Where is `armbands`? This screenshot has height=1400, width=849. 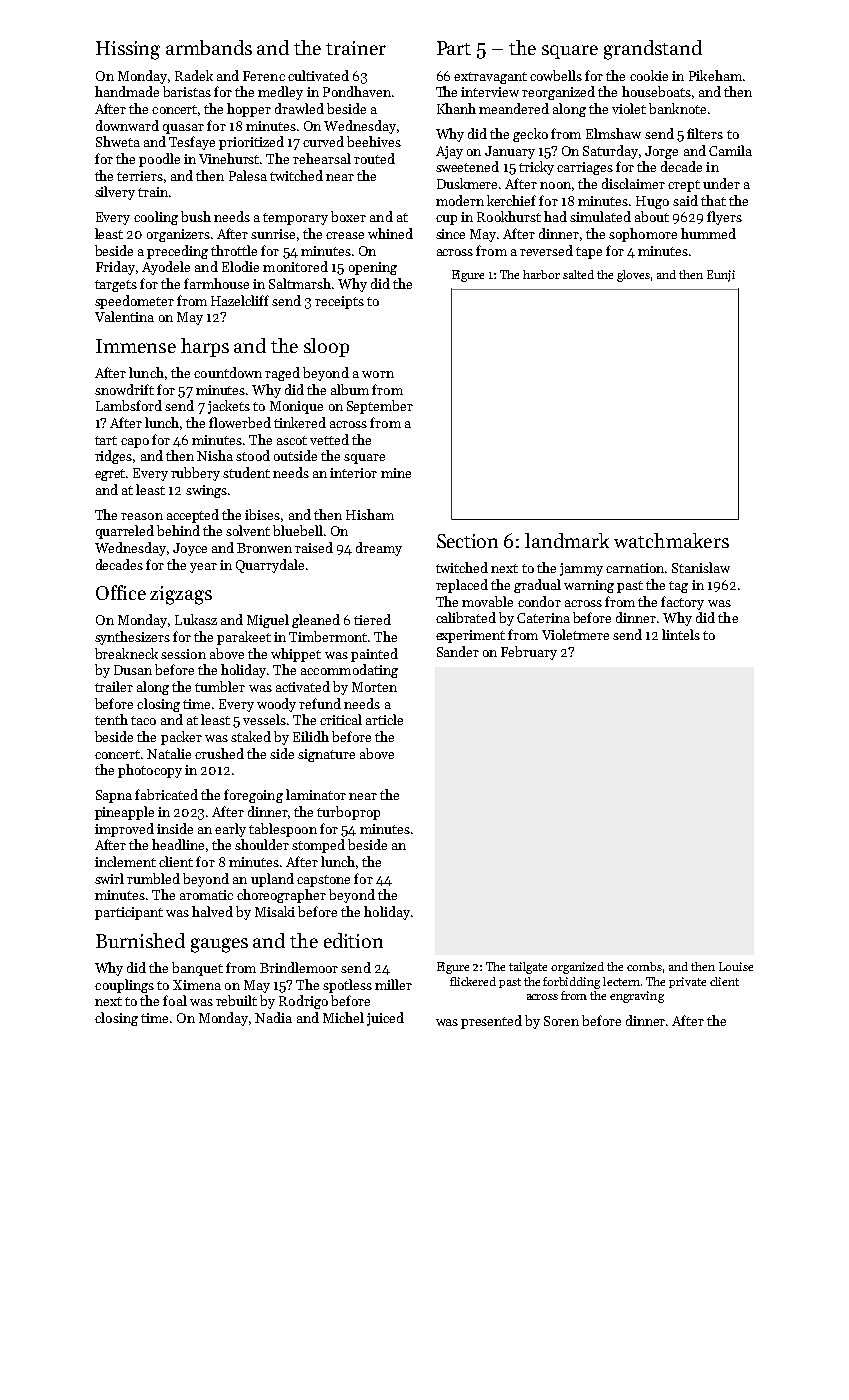
armbands is located at coordinates (209, 47).
